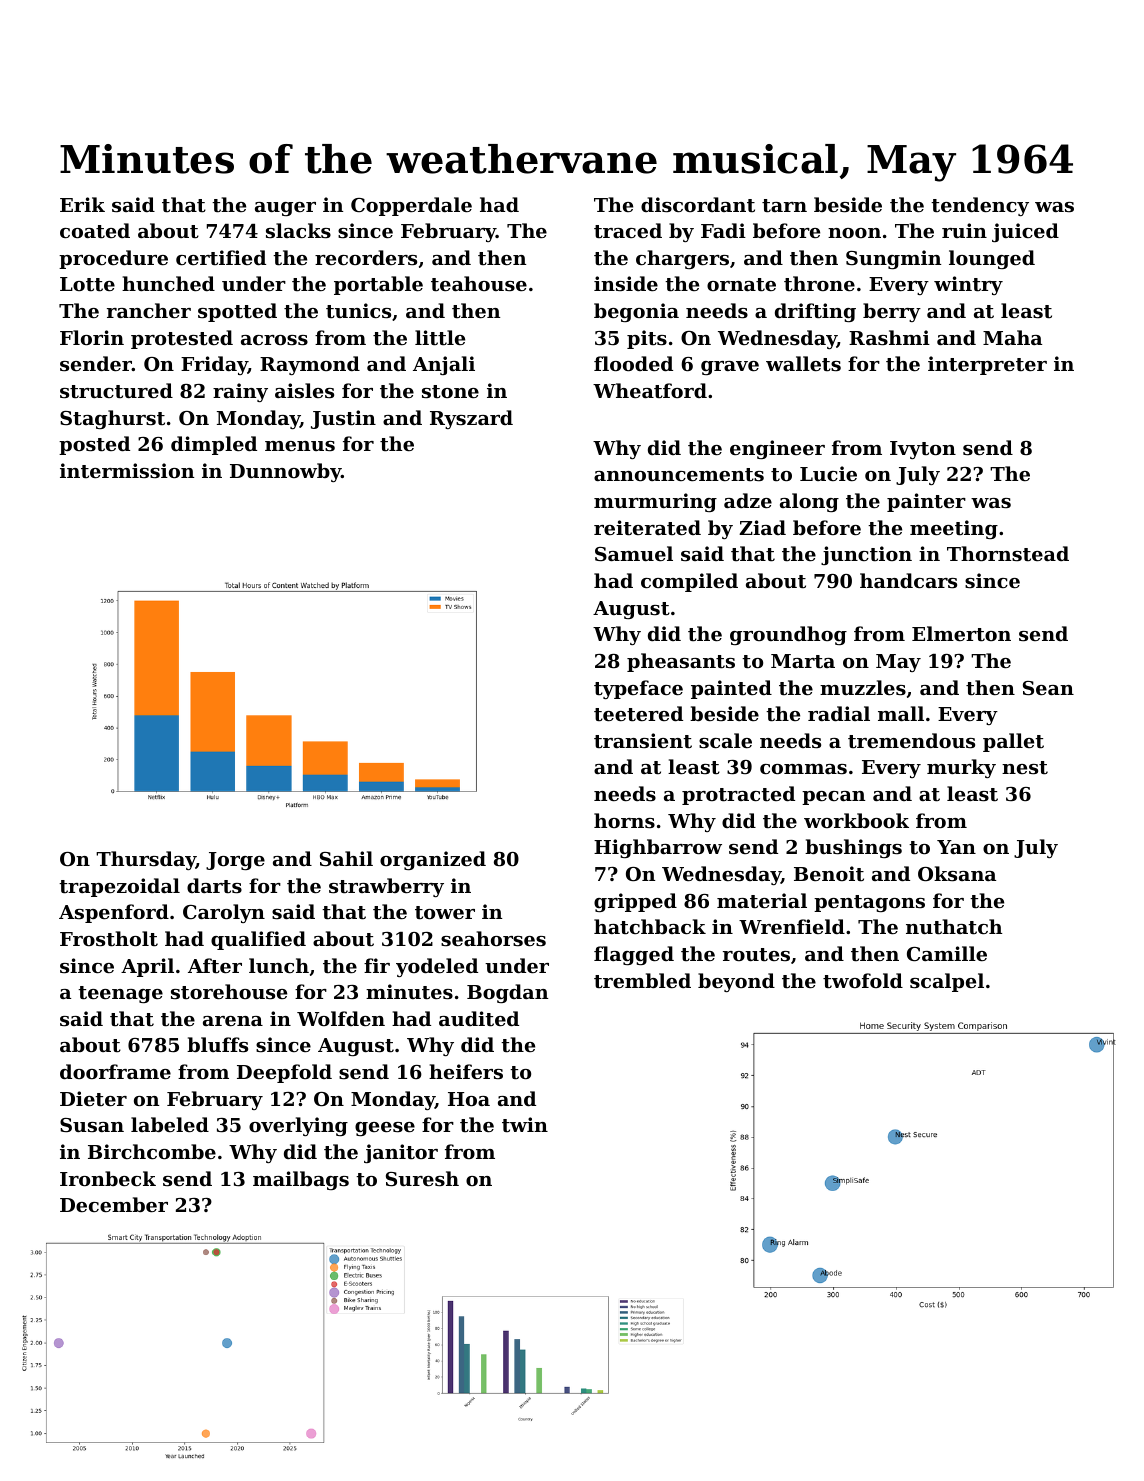 The height and width of the screenshot is (1481, 1144). What do you see at coordinates (869, 903) in the screenshot?
I see `pentagons` at bounding box center [869, 903].
